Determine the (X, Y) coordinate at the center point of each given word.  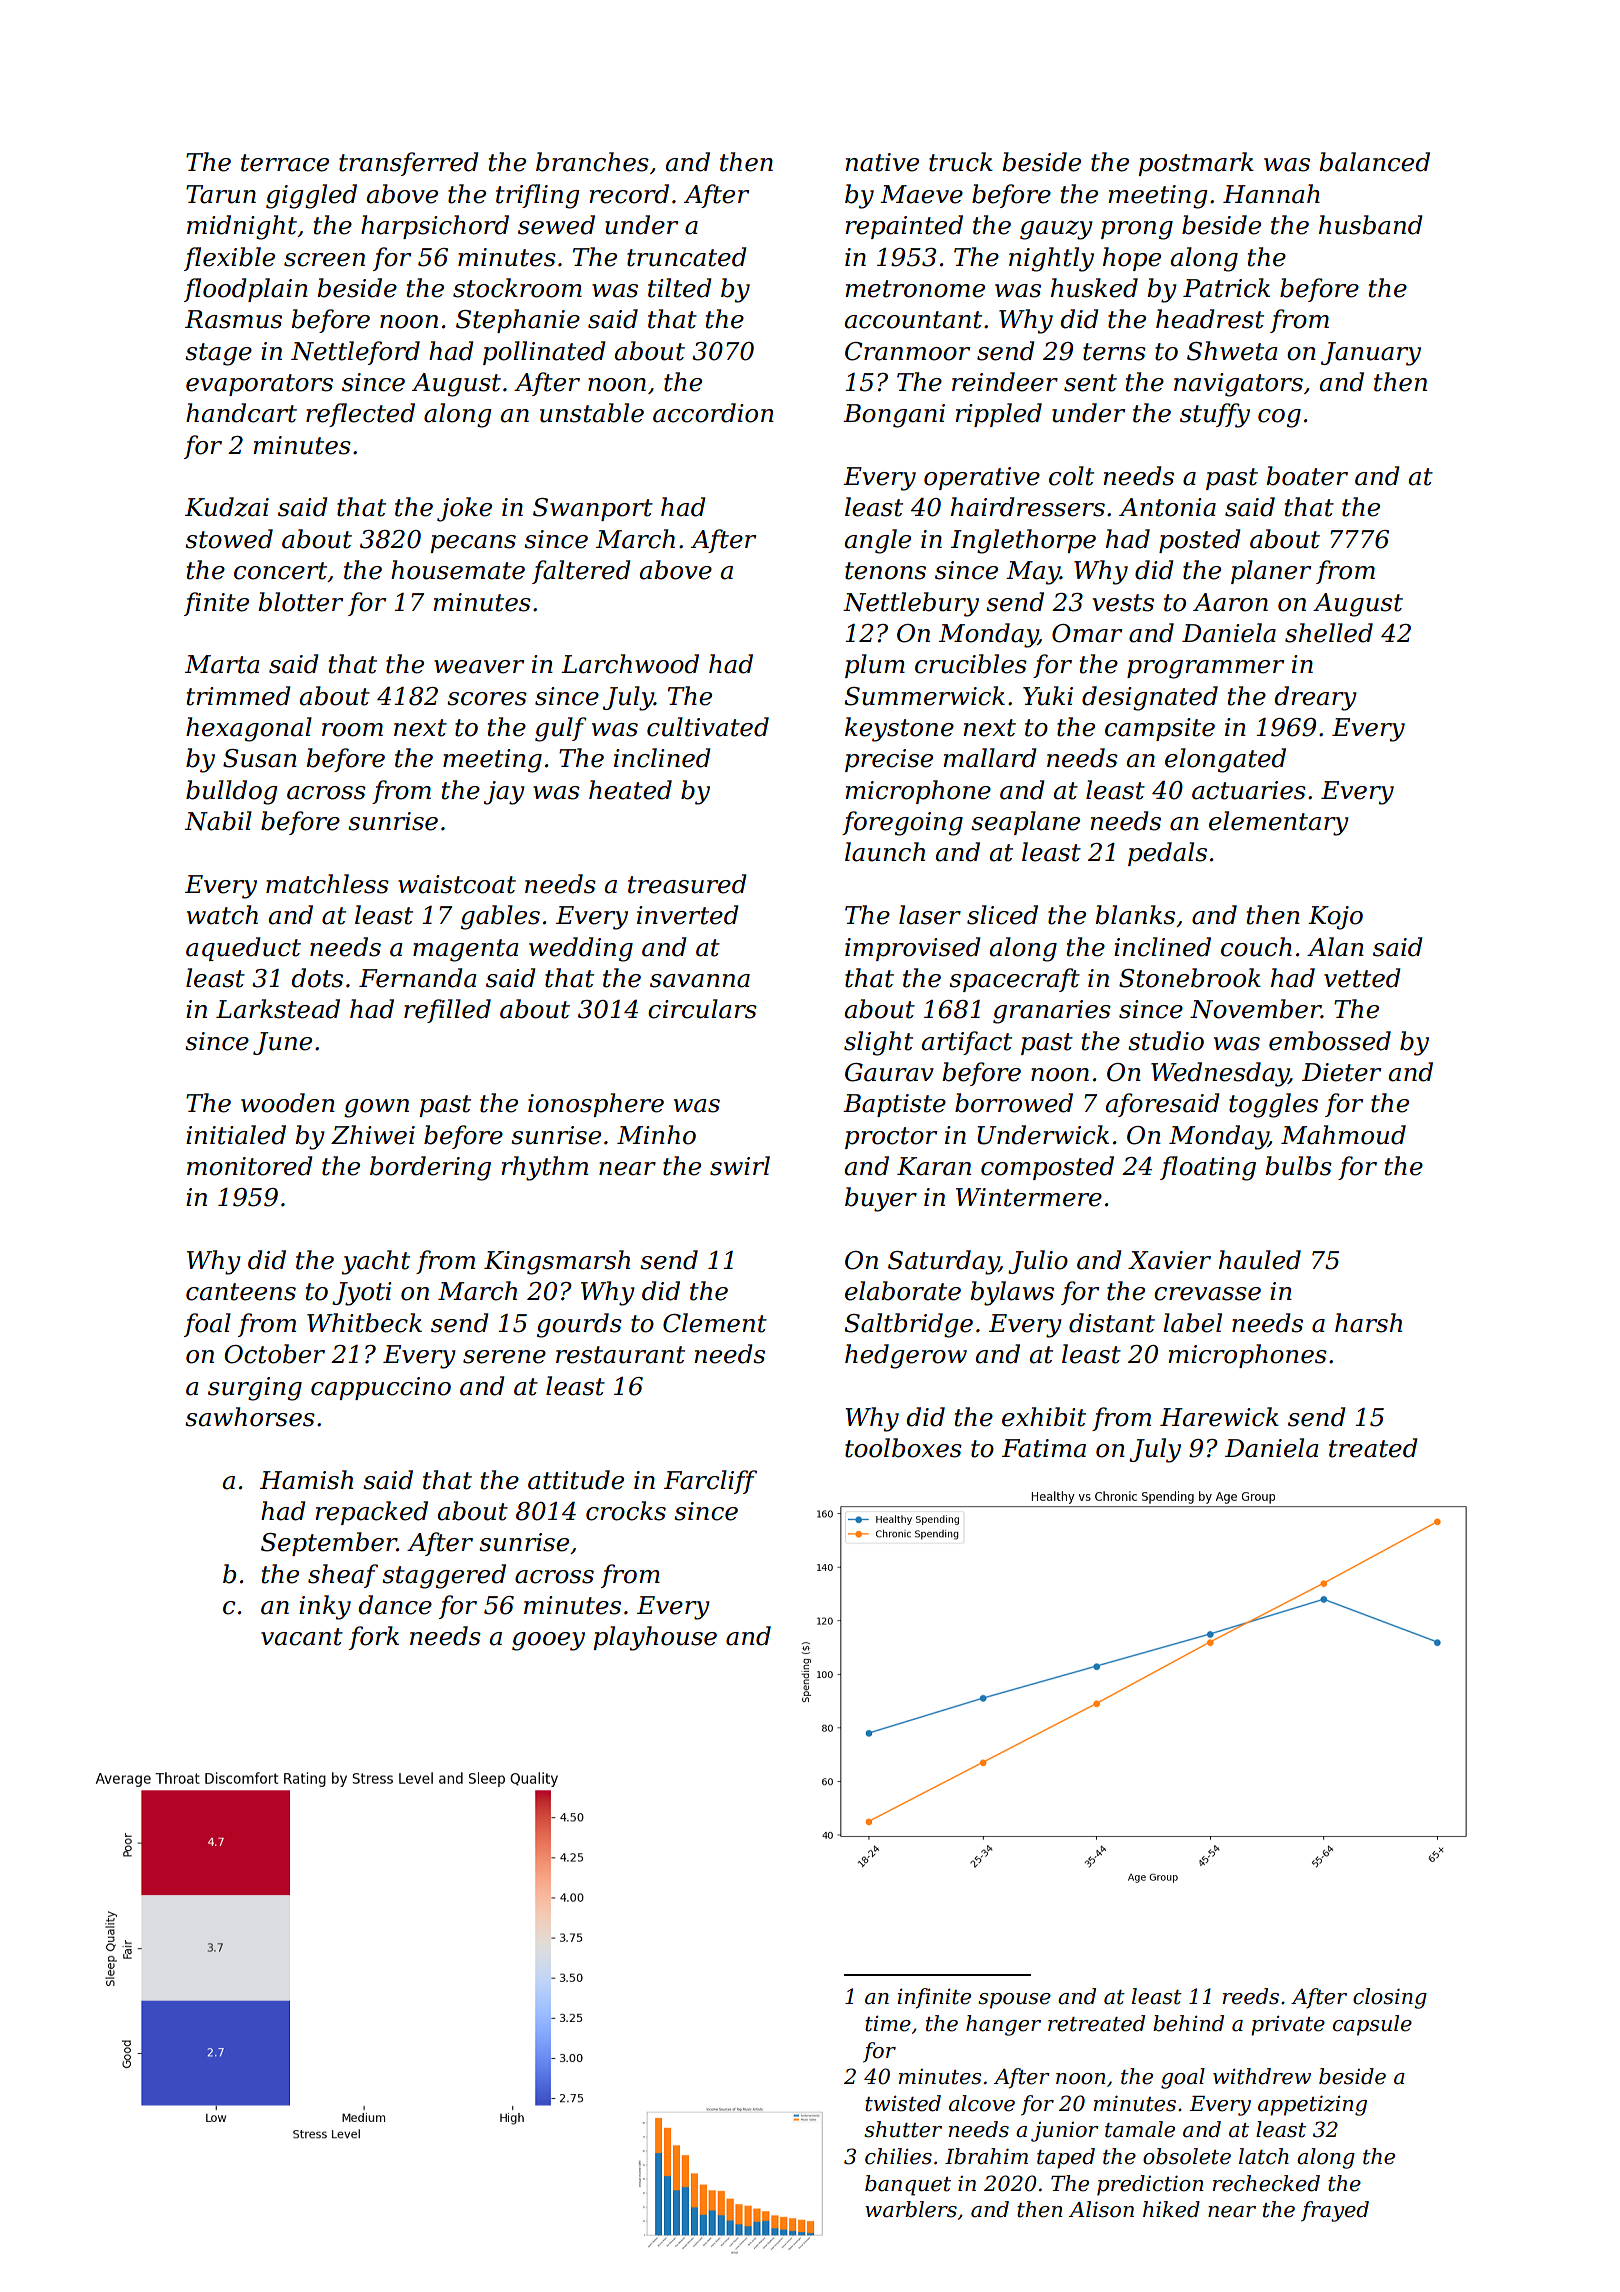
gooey (548, 1641)
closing (1390, 1998)
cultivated (708, 727)
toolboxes (903, 1448)
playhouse (655, 1638)
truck (961, 162)
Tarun (221, 194)
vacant (302, 1637)
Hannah (1271, 194)
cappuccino (381, 1388)
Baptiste (894, 1105)
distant (1112, 1323)
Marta (222, 664)
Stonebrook (1190, 978)
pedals (1167, 854)
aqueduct (243, 949)
